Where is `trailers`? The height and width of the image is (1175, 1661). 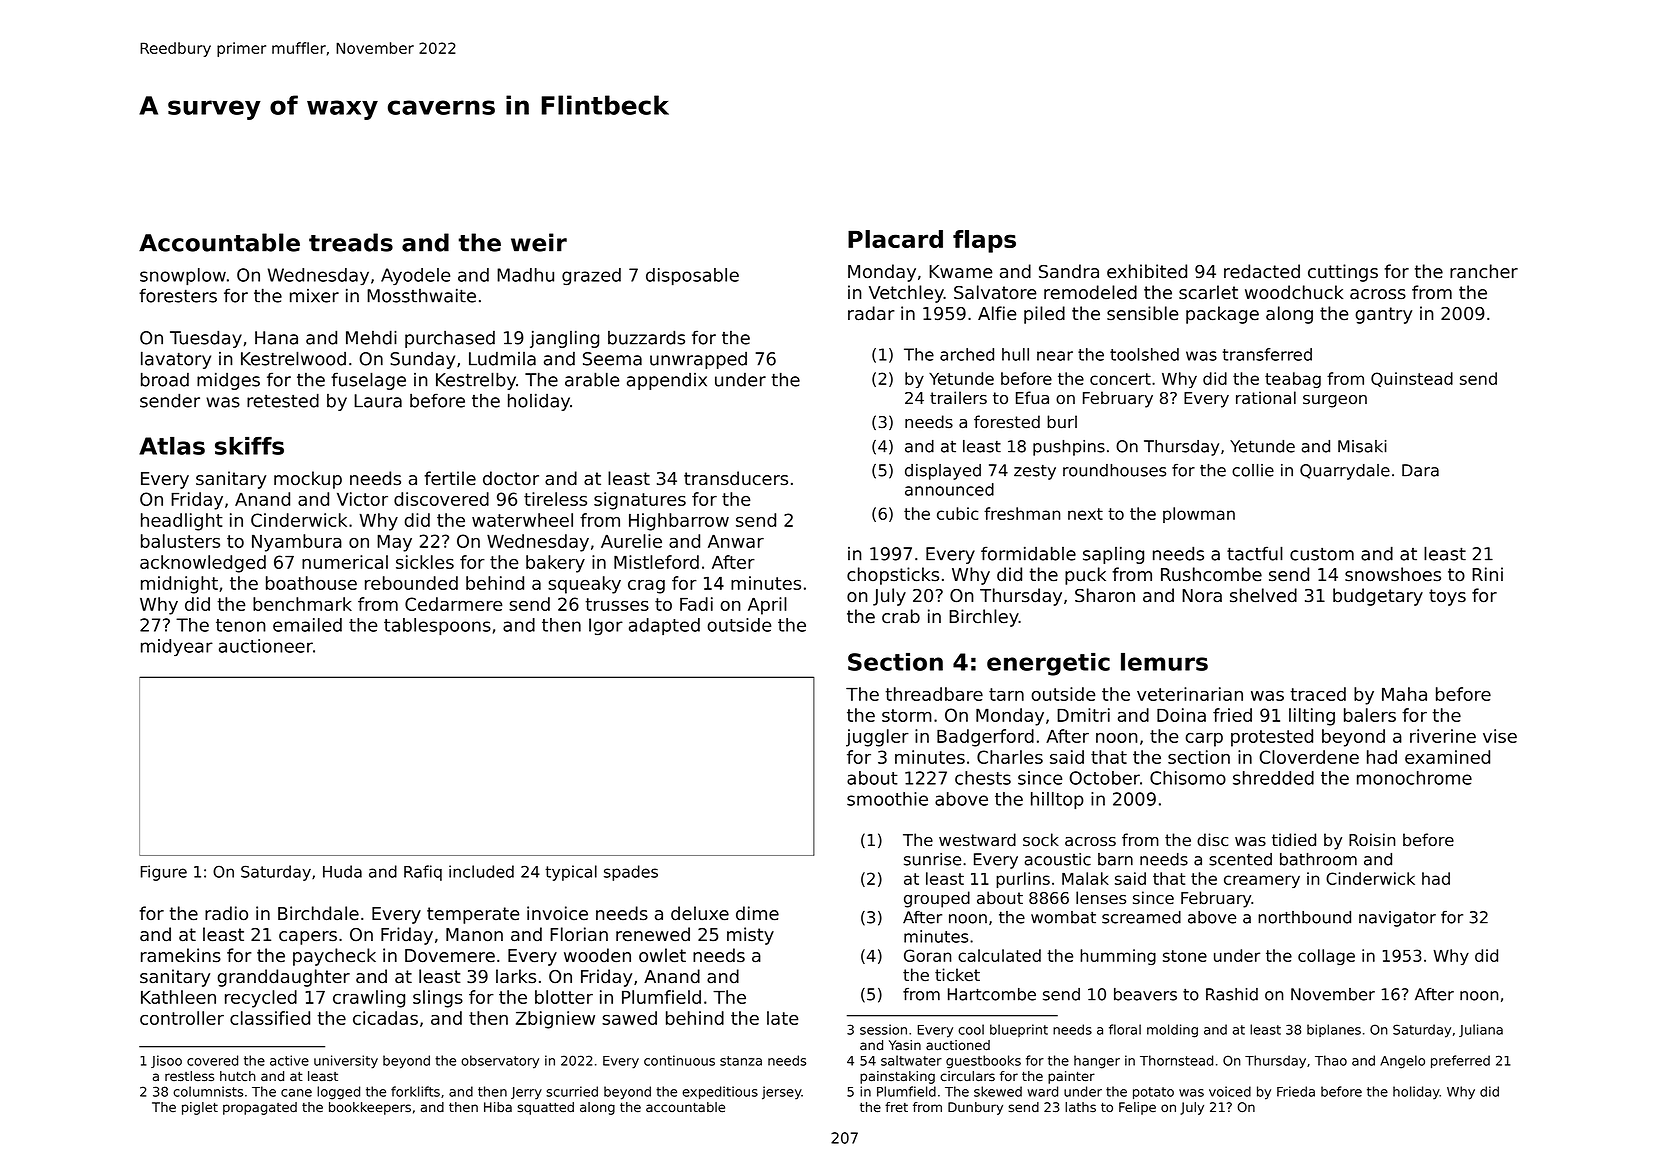
trailers is located at coordinates (958, 398).
